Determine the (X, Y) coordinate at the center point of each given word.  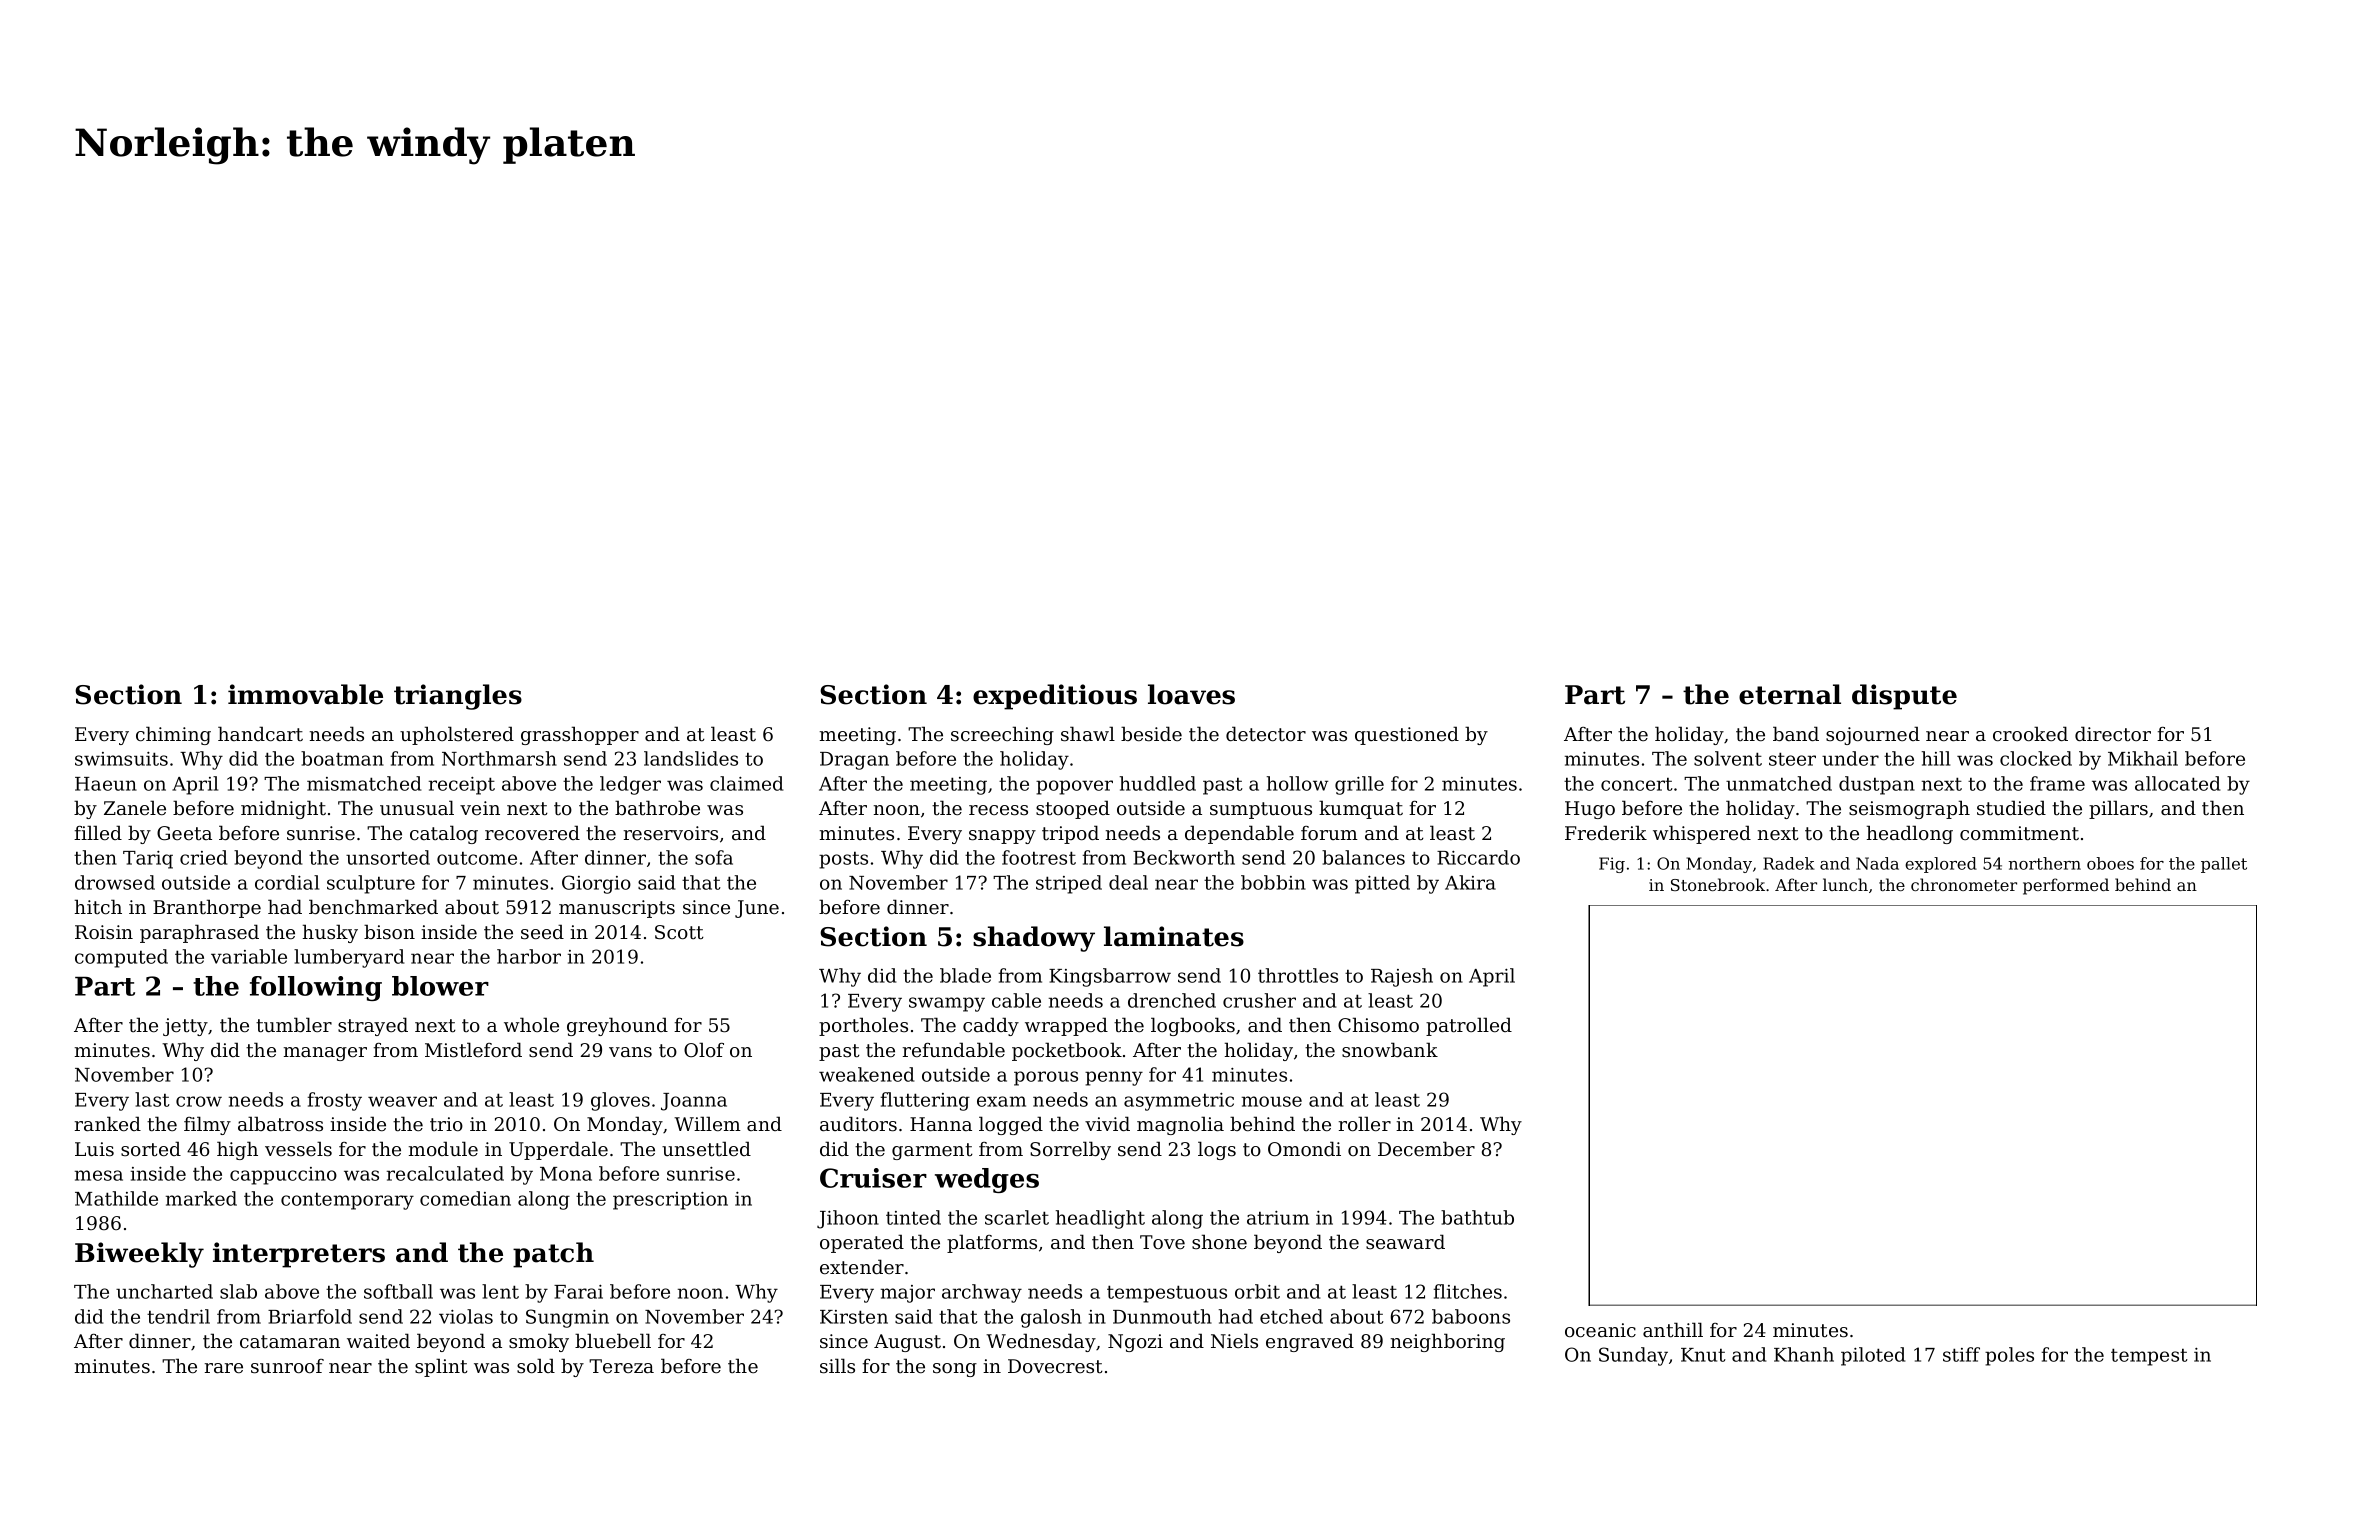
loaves (1191, 694)
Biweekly (139, 1255)
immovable (305, 694)
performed (2066, 886)
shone (1219, 1241)
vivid (1107, 1123)
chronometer (1964, 884)
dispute (1904, 697)
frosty (335, 1101)
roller (1365, 1123)
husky (330, 933)
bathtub (1477, 1217)
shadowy (1034, 939)
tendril (178, 1316)
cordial (287, 882)
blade (965, 975)
